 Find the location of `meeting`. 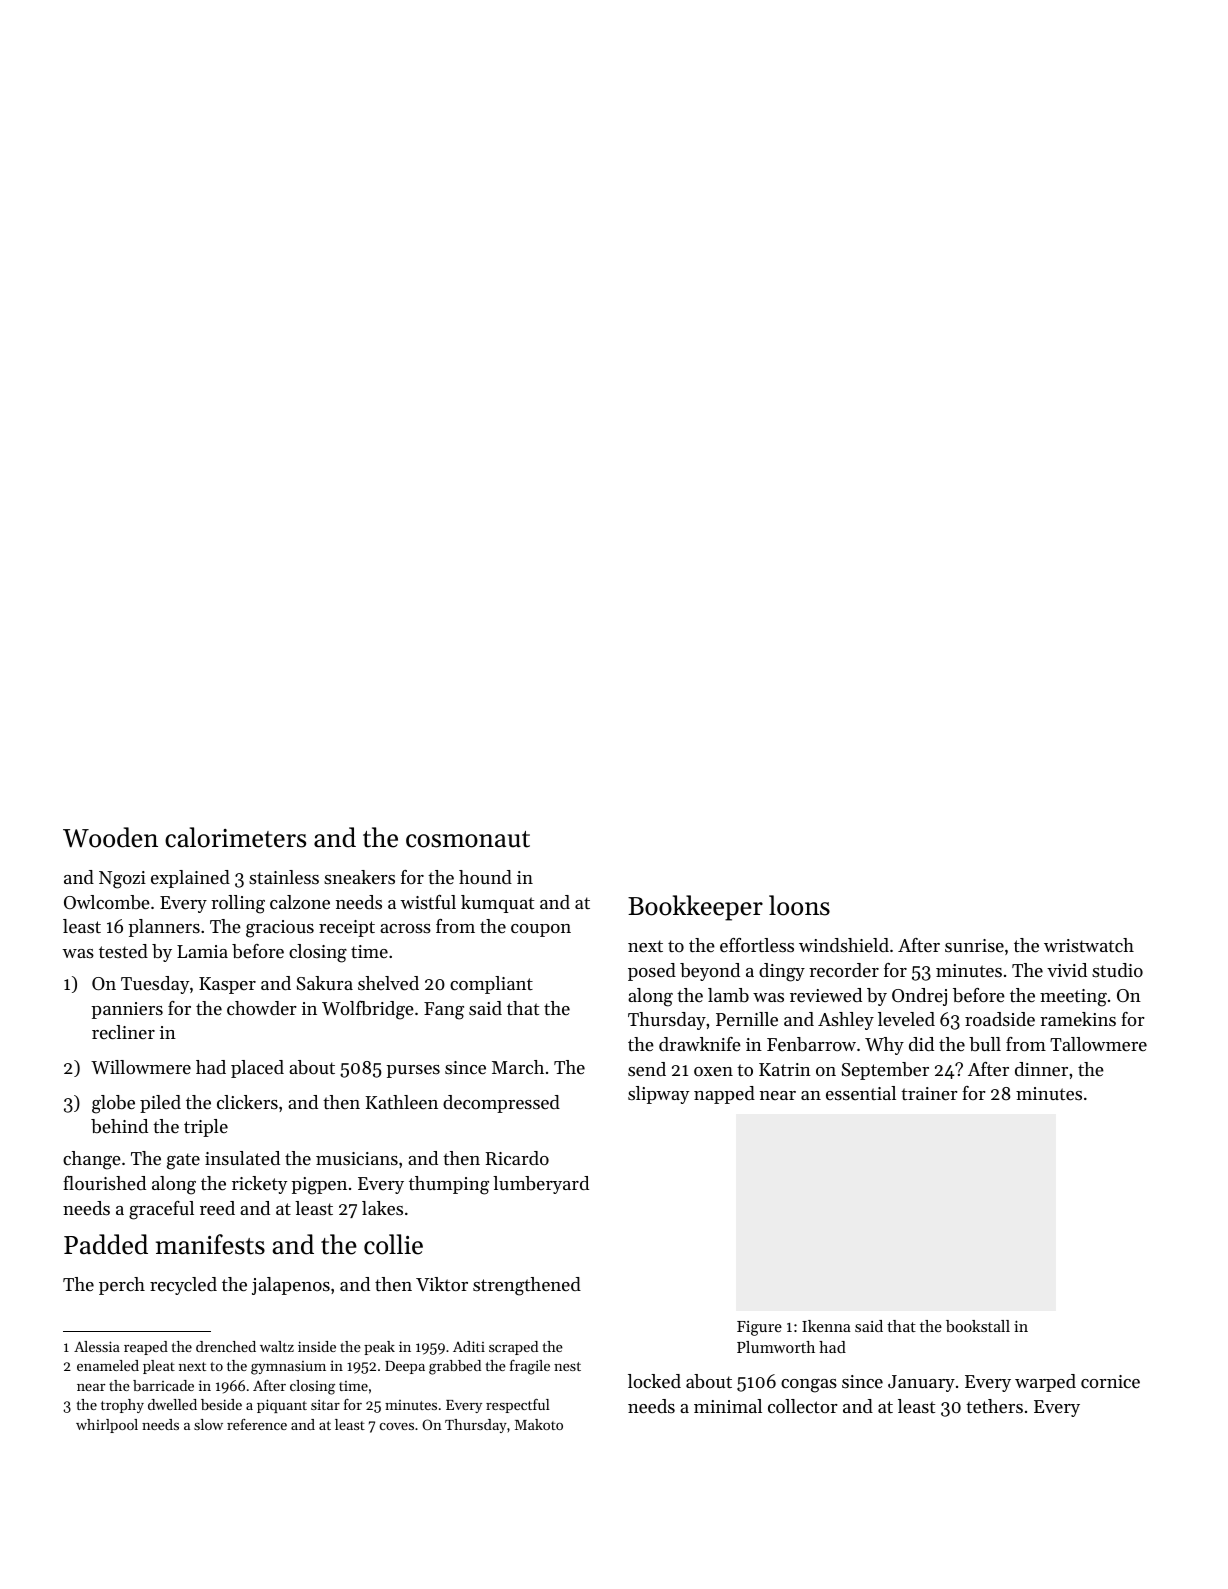

meeting is located at coordinates (1073, 998).
